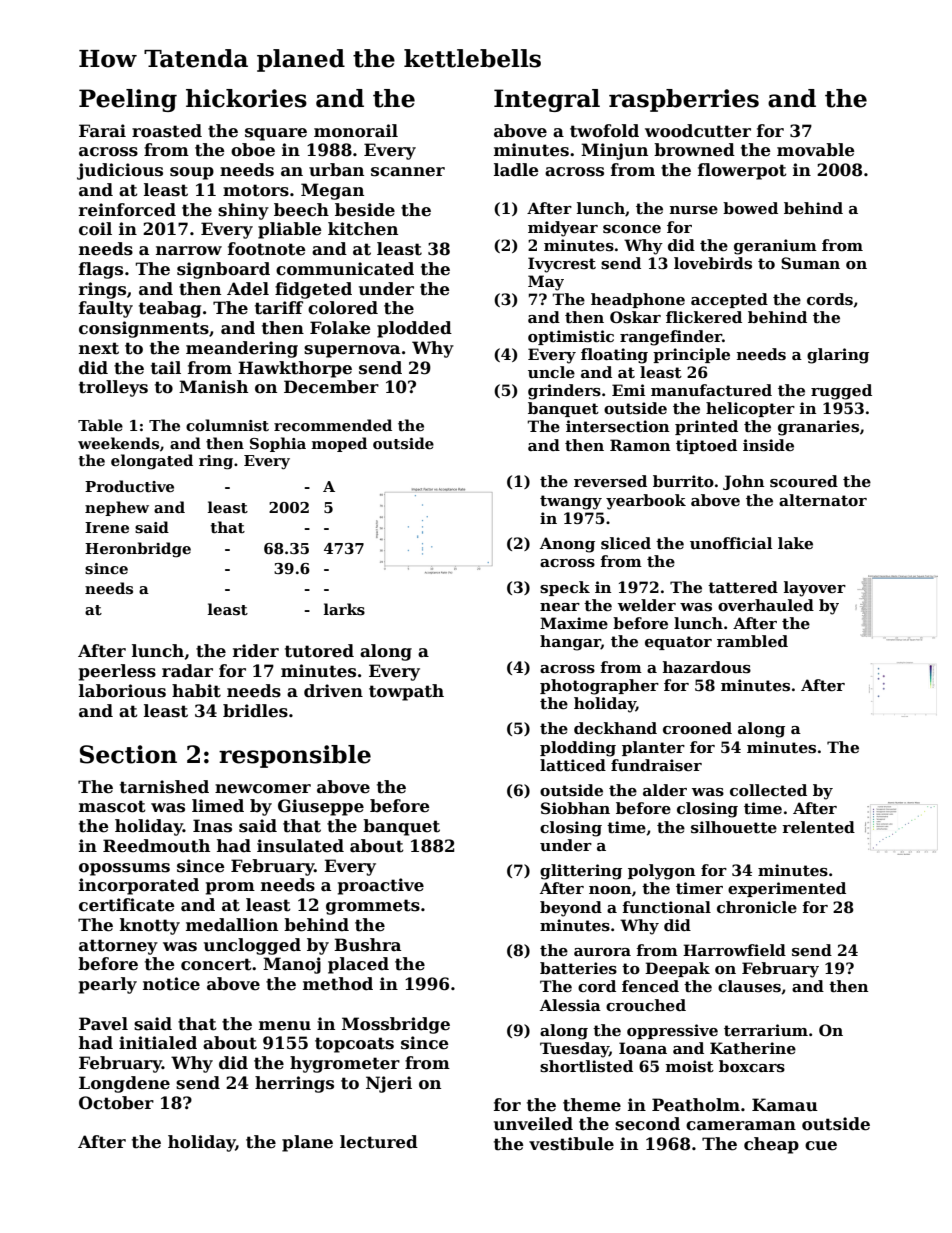 The width and height of the image is (952, 1233). I want to click on Maxime, so click(574, 623).
